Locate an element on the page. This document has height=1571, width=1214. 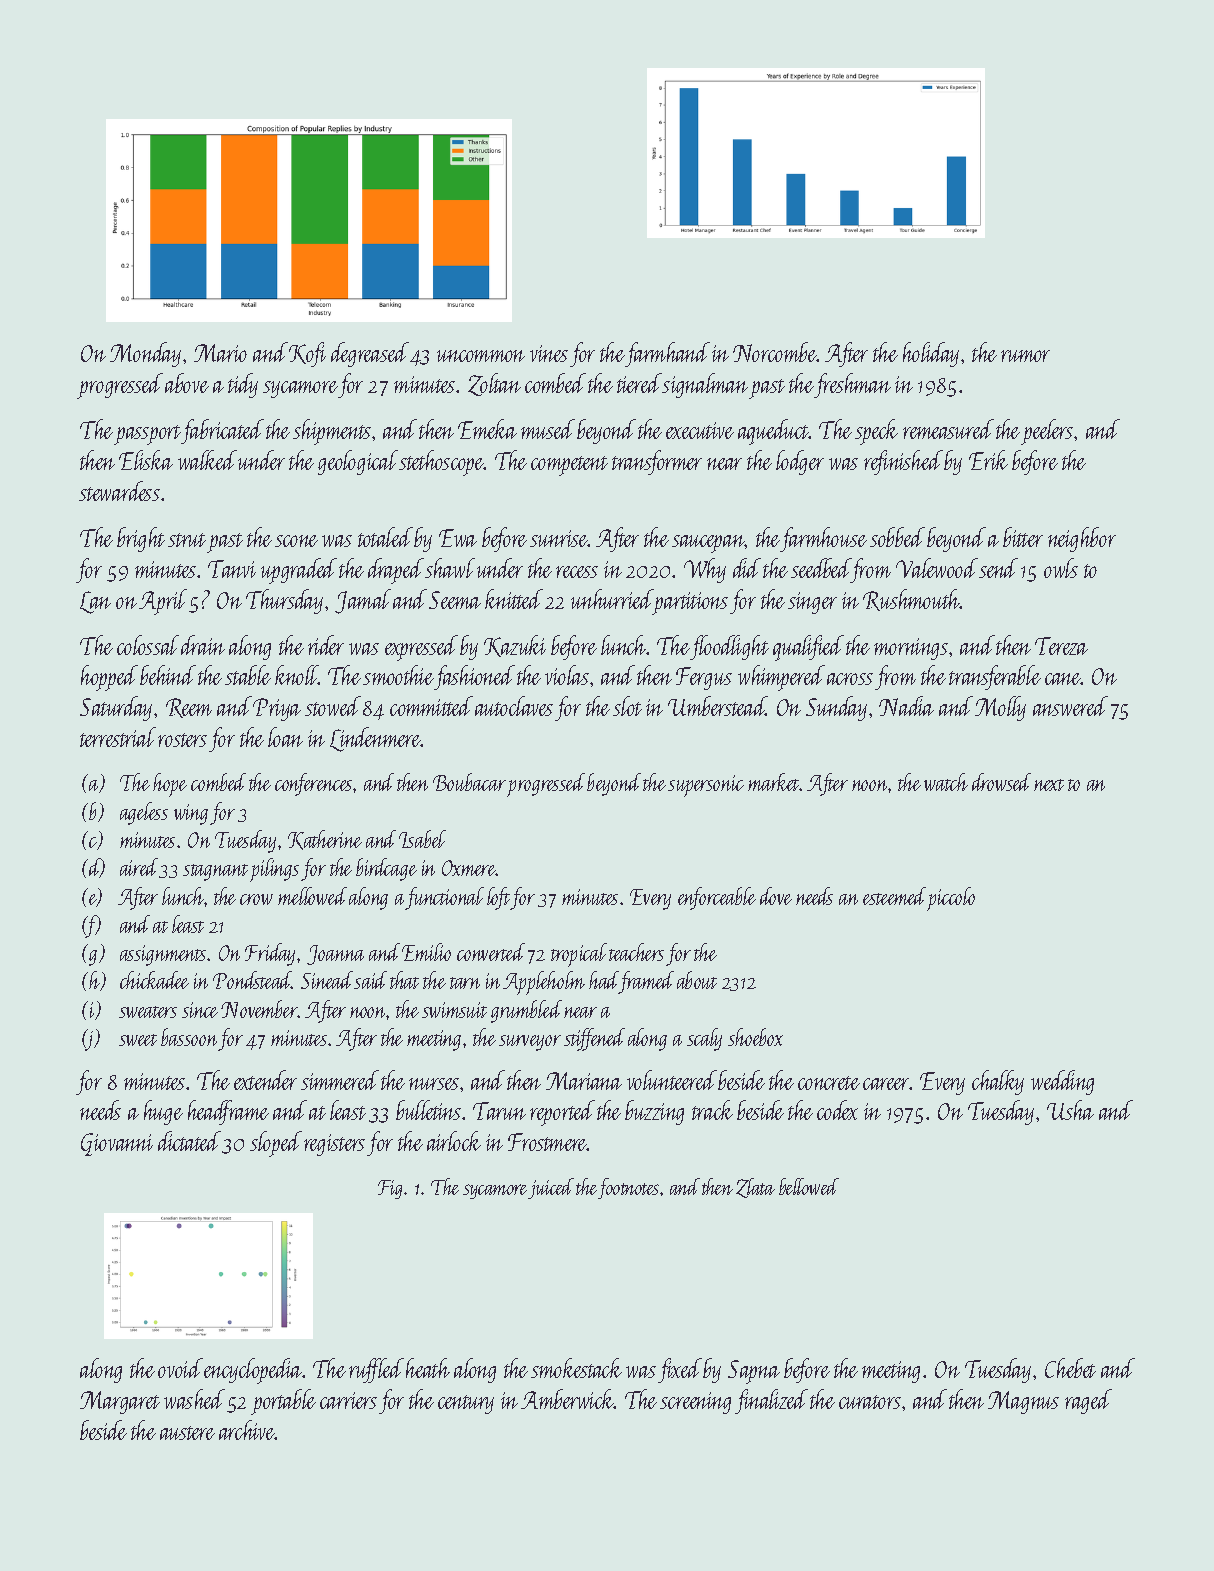
Jamal is located at coordinates (363, 601).
